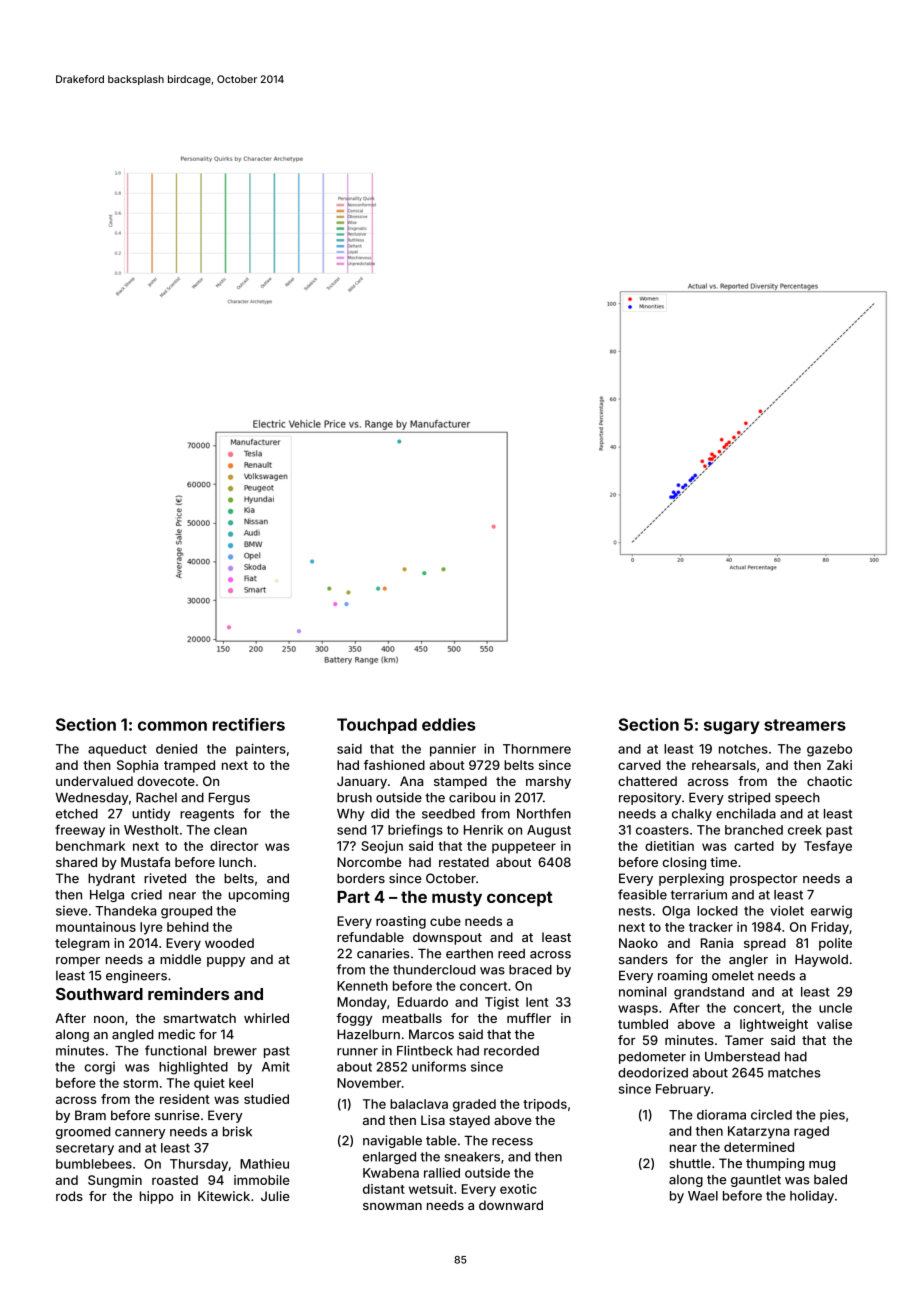  Describe the element at coordinates (765, 944) in the screenshot. I see `spread` at that location.
